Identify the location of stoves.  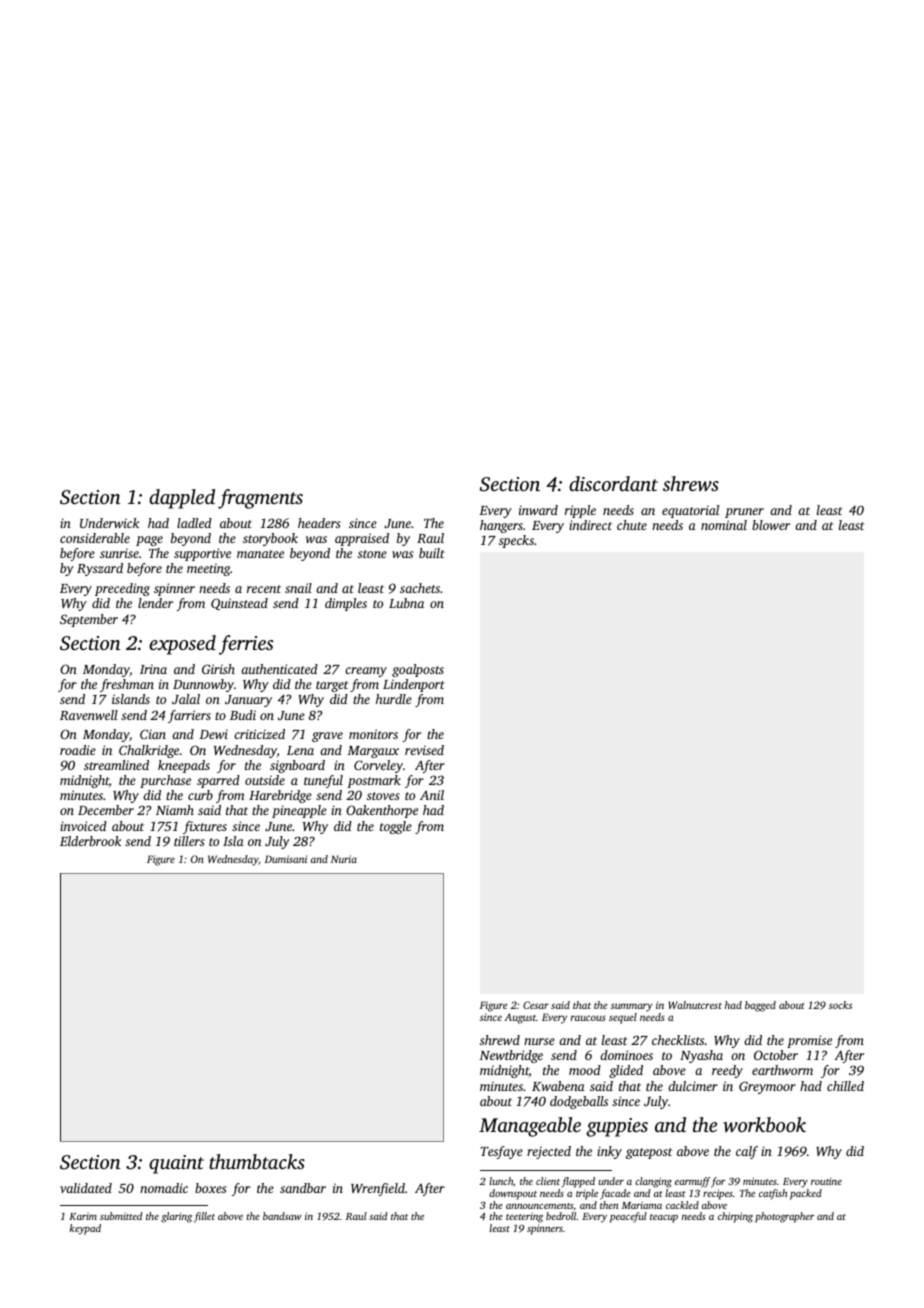
(383, 796).
